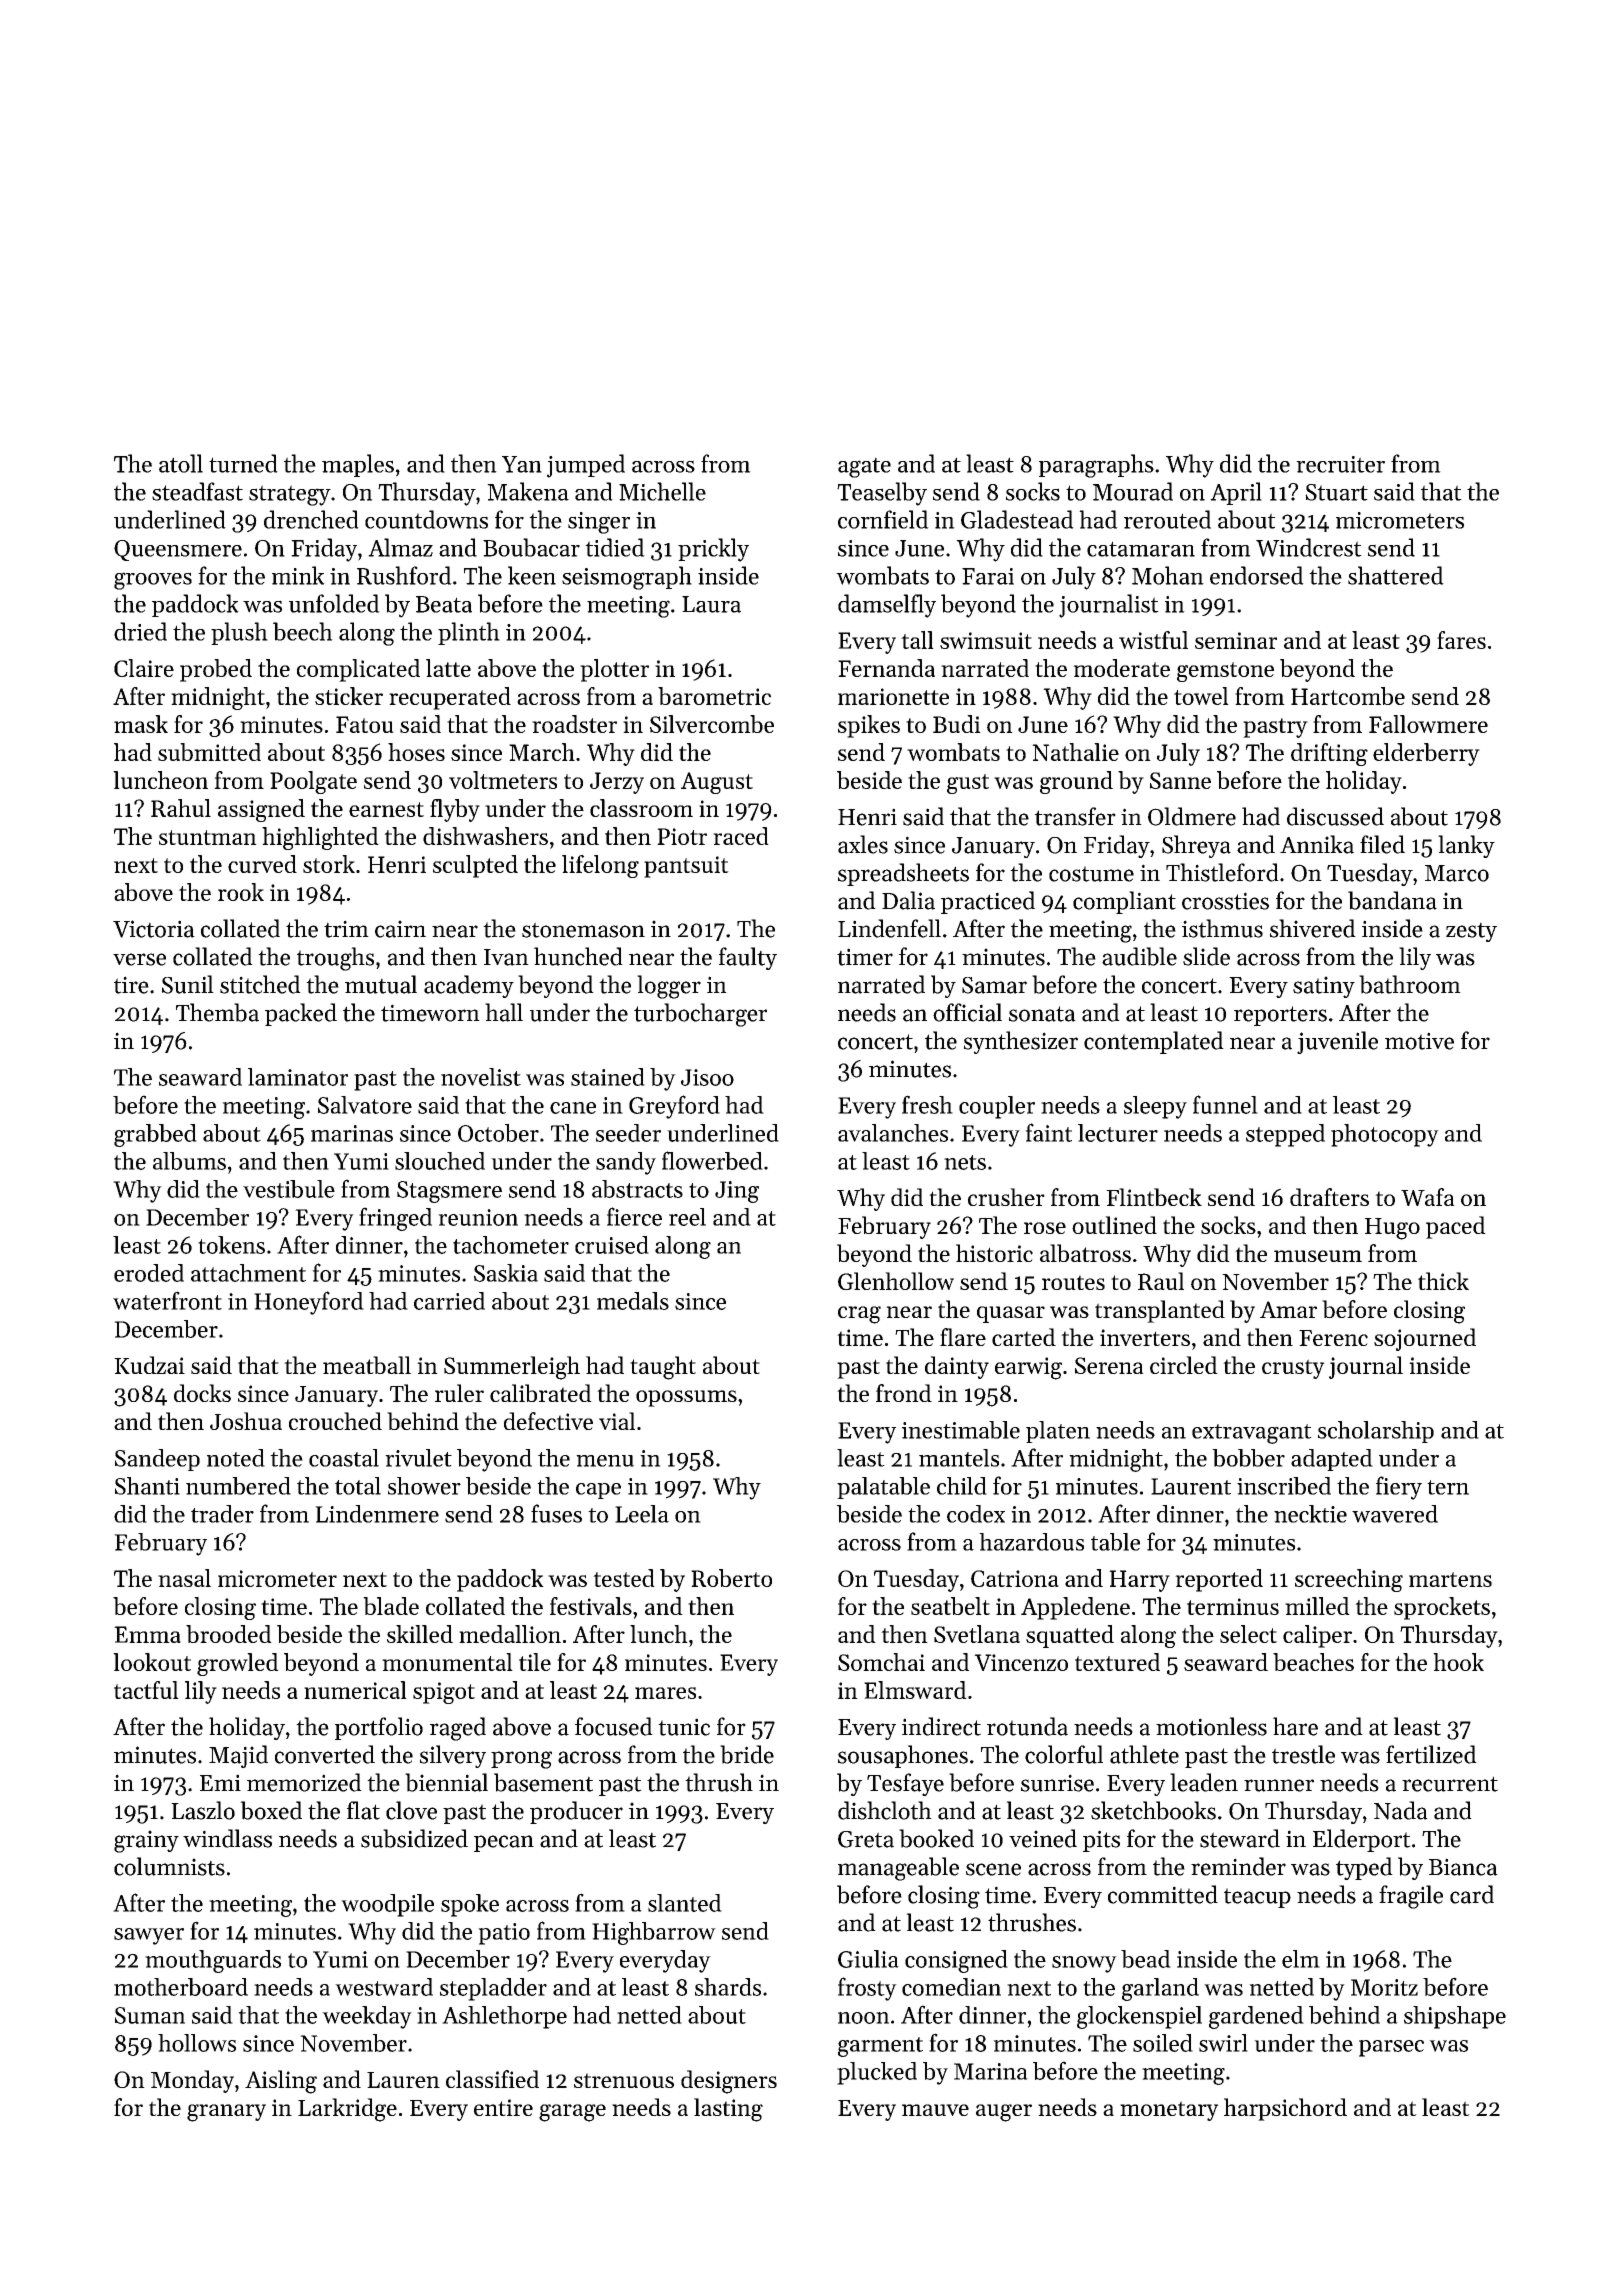 The height and width of the screenshot is (2292, 1620). What do you see at coordinates (1285, 2109) in the screenshot?
I see `harpsichord` at bounding box center [1285, 2109].
